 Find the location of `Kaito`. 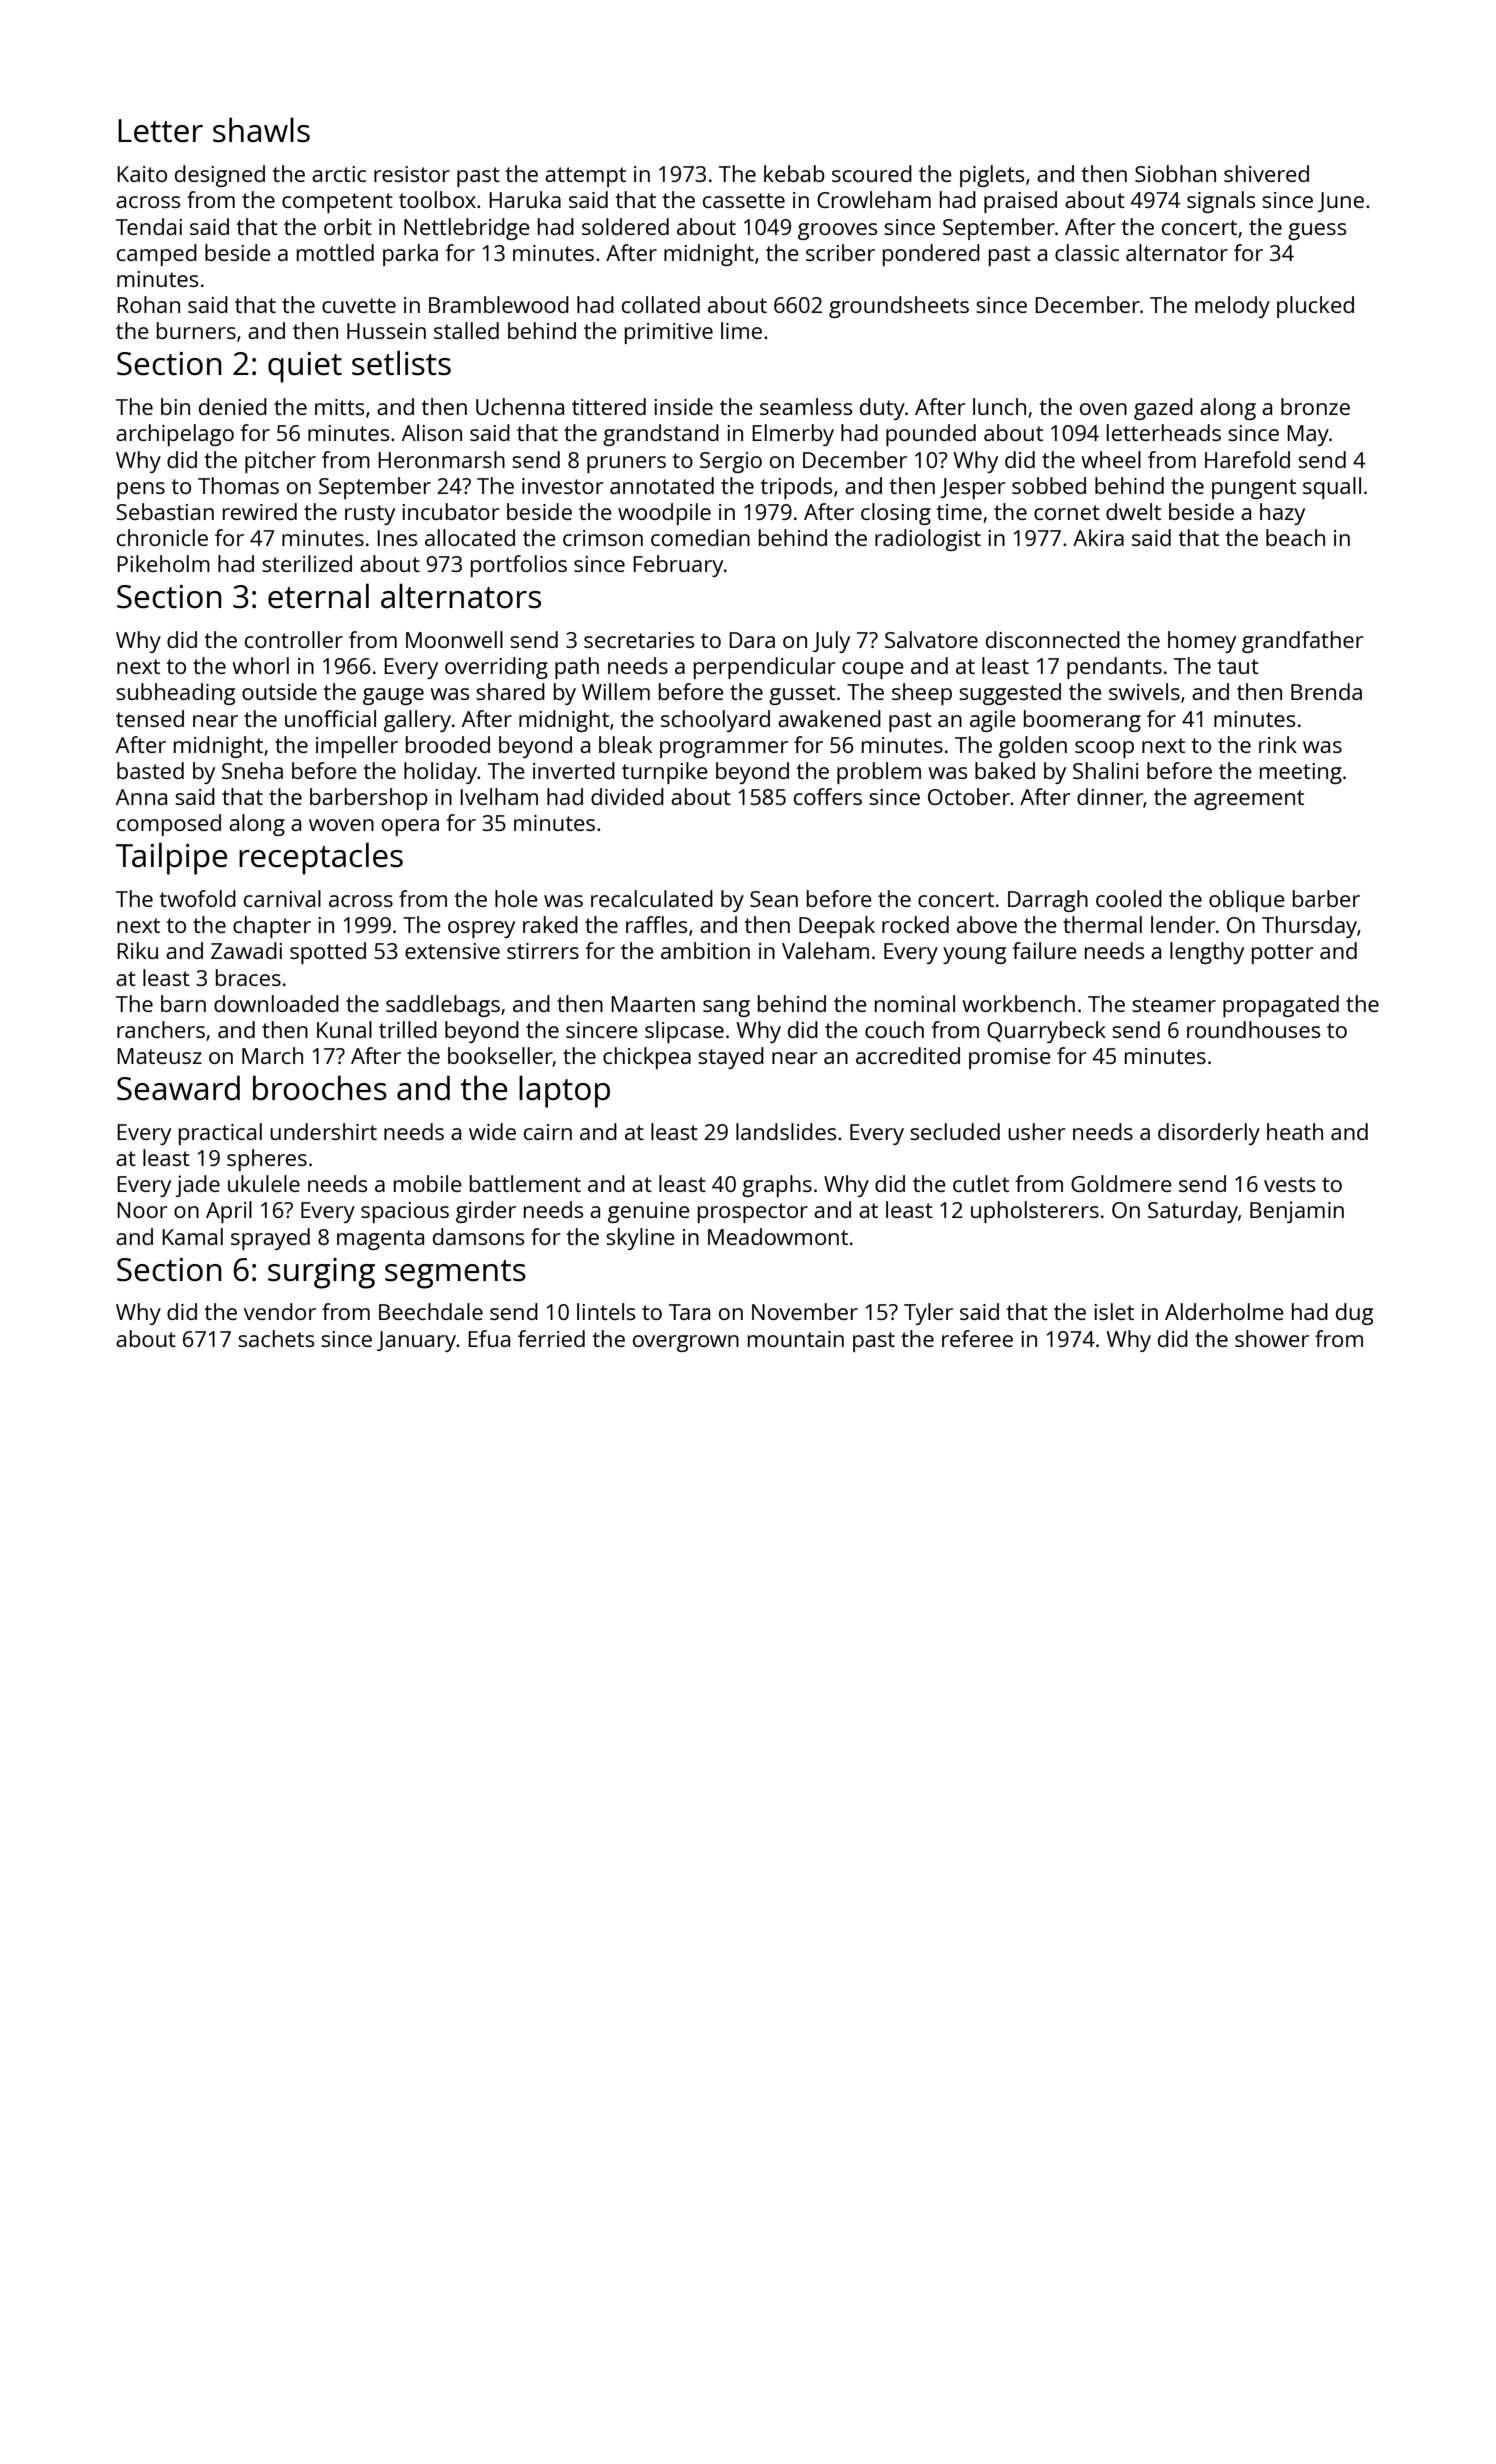

Kaito is located at coordinates (142, 174).
